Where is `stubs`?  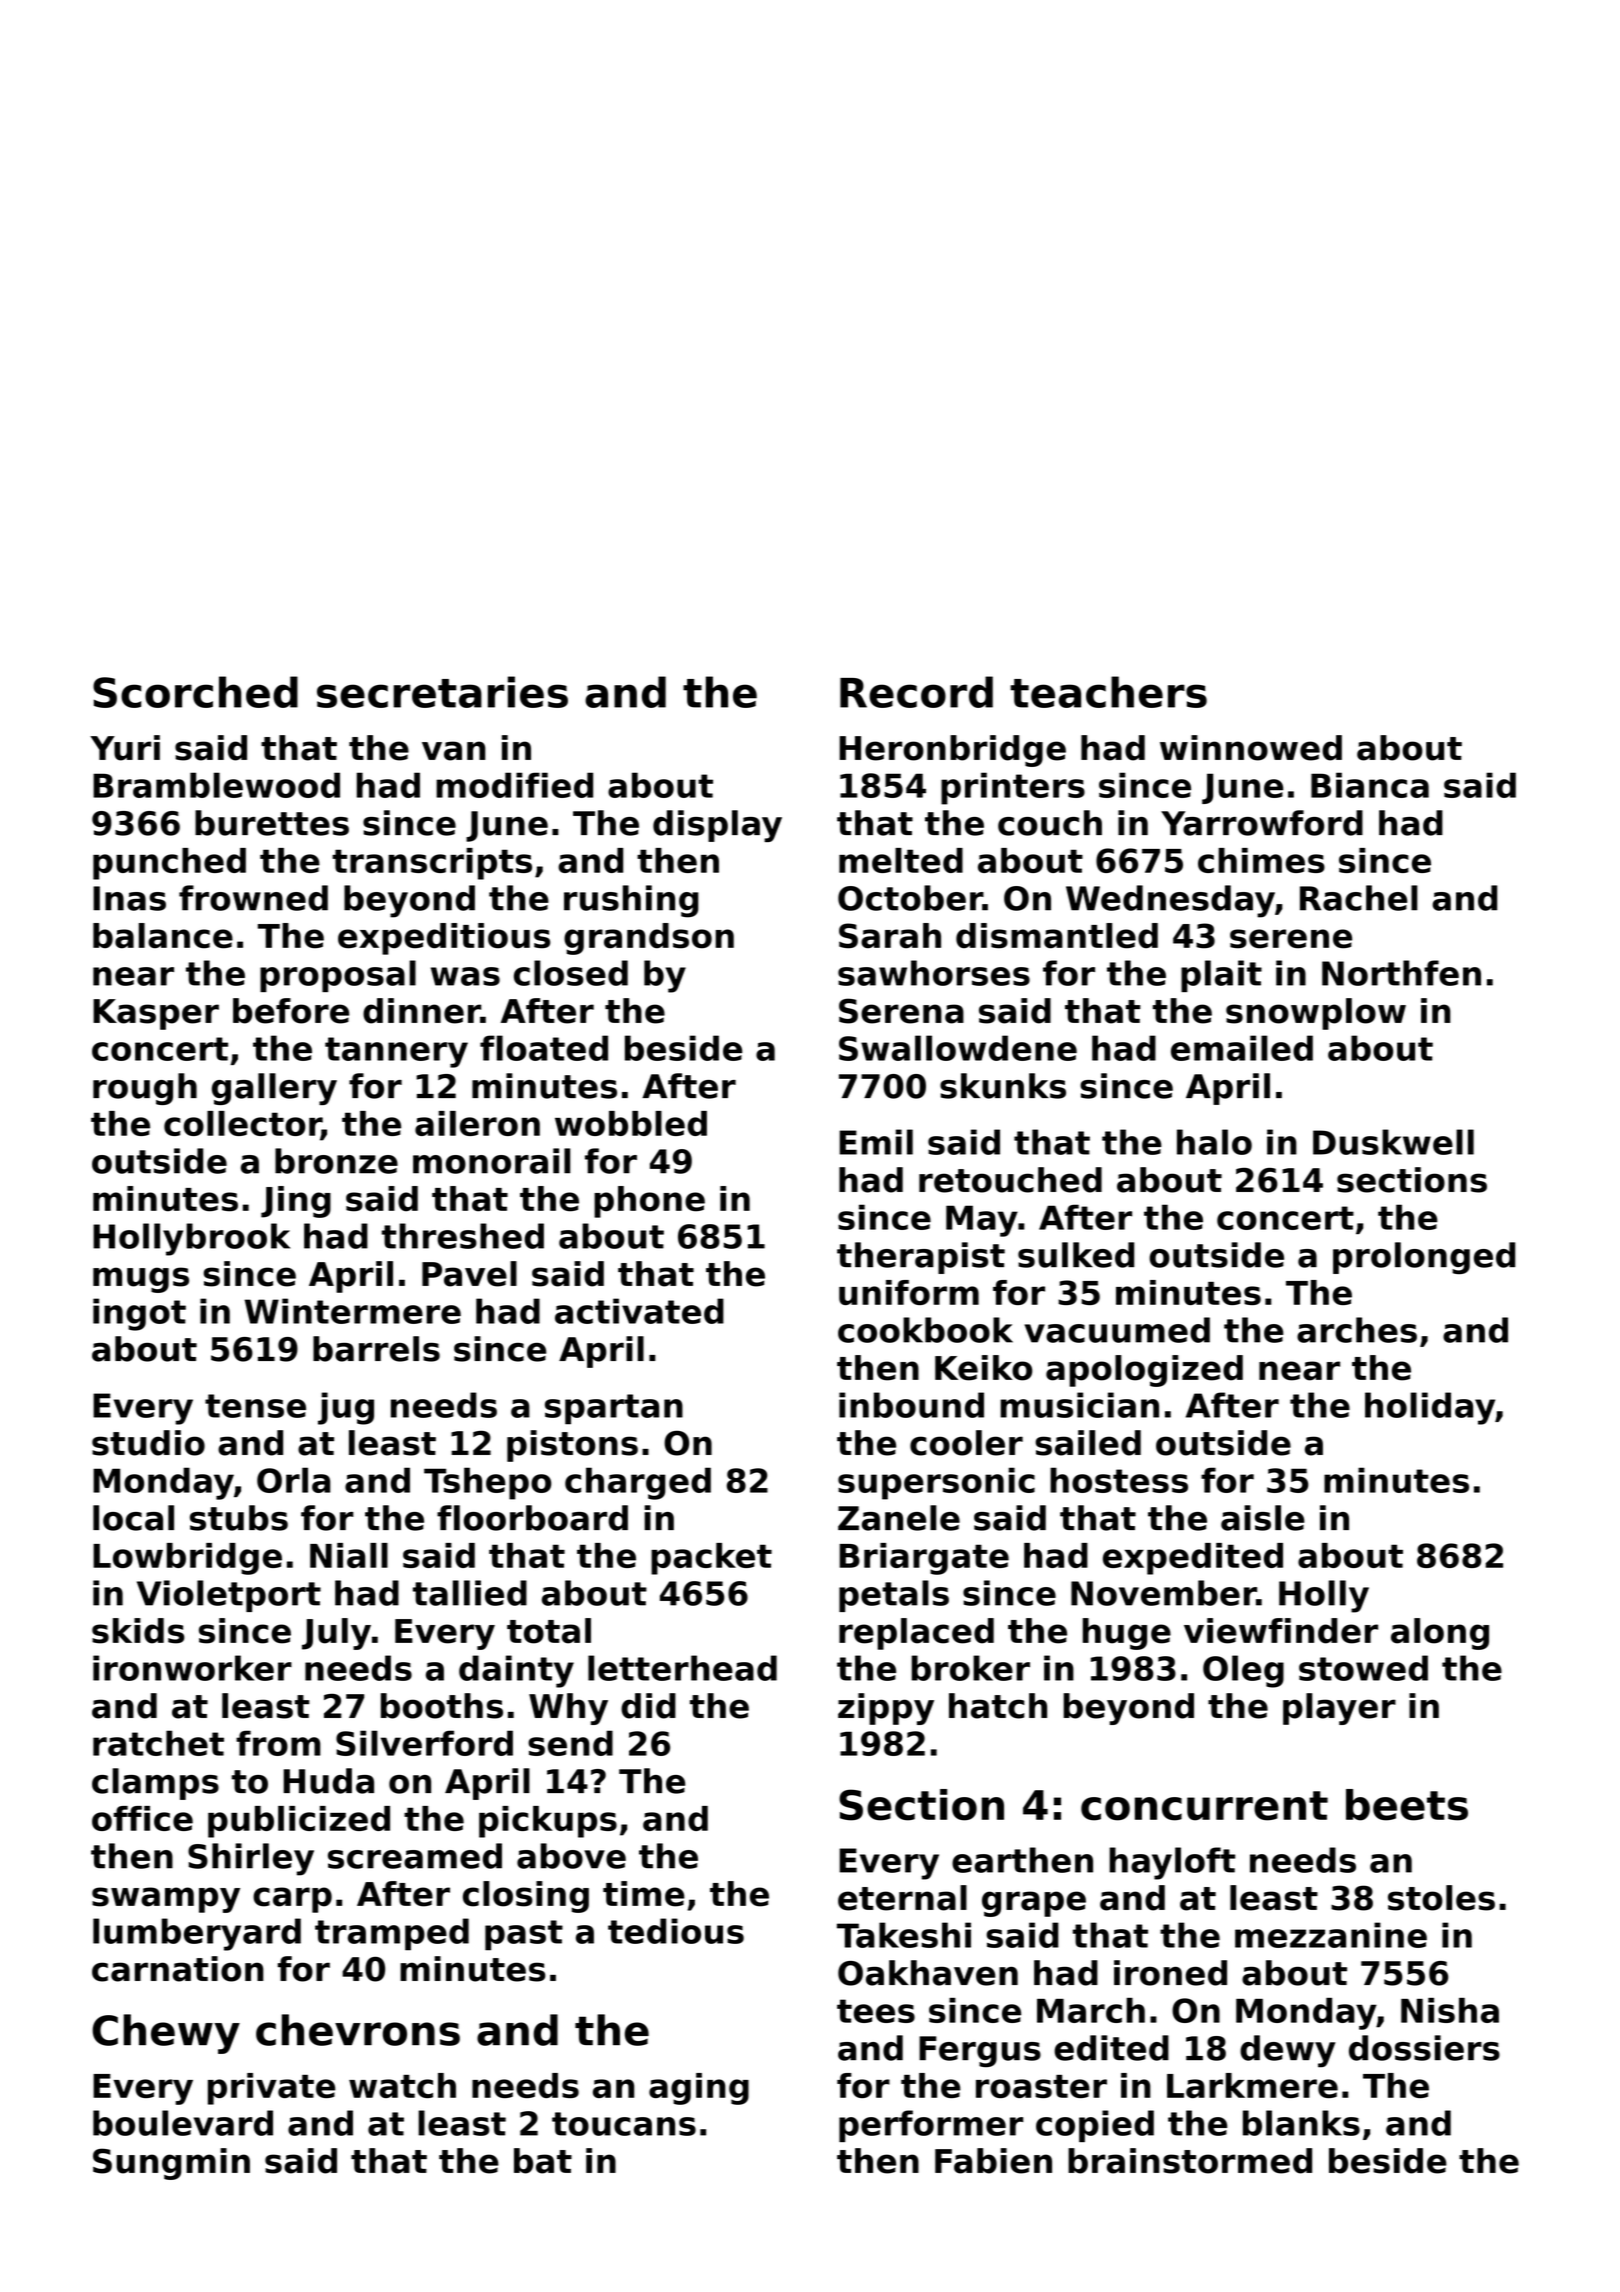
stubs is located at coordinates (239, 1518).
